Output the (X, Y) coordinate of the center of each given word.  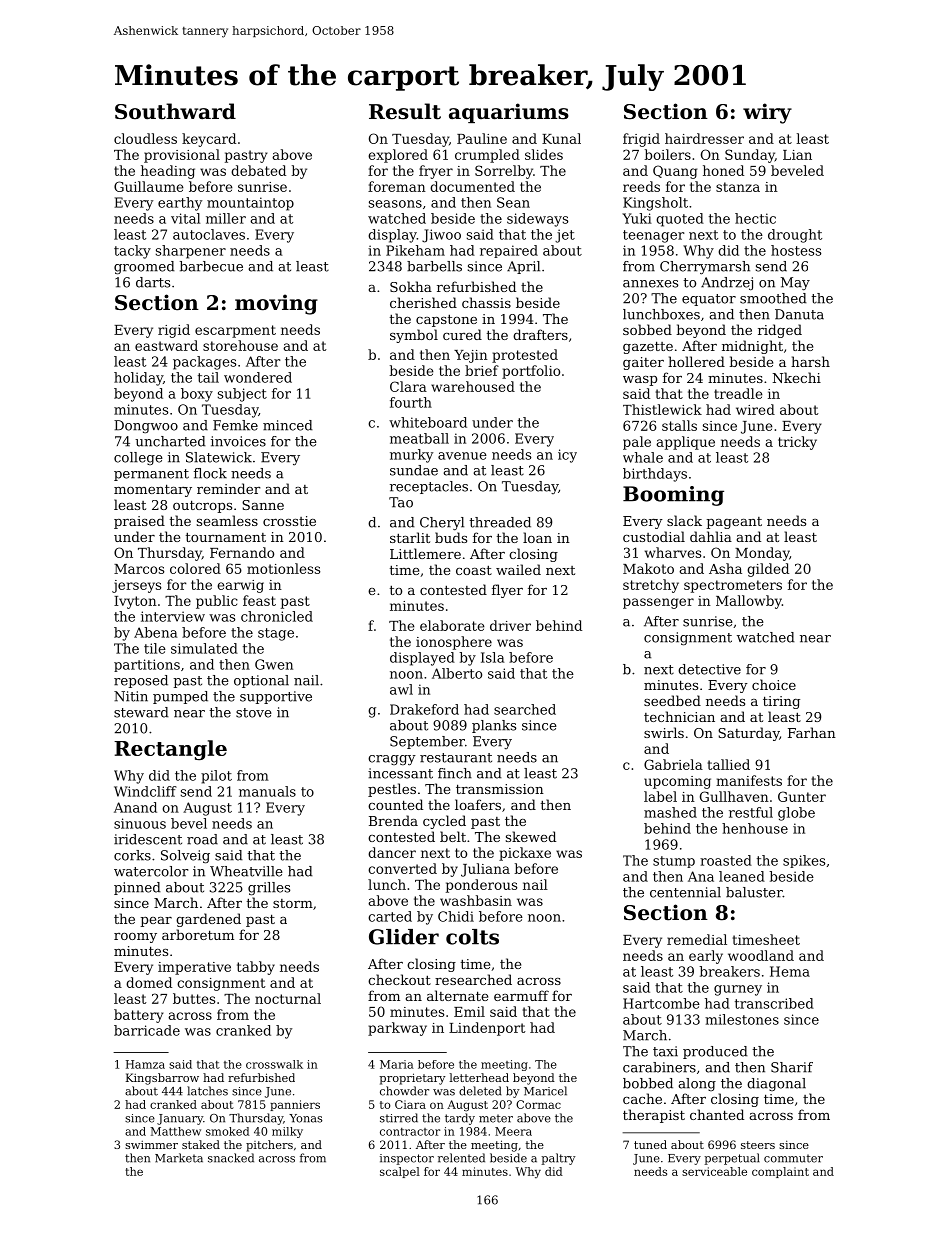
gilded (768, 570)
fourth (411, 402)
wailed (518, 569)
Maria (397, 1064)
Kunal (561, 138)
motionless (283, 568)
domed (149, 982)
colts (472, 937)
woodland (761, 955)
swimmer (151, 1145)
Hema (790, 971)
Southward (175, 111)
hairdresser (704, 138)
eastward (166, 345)
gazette (648, 347)
